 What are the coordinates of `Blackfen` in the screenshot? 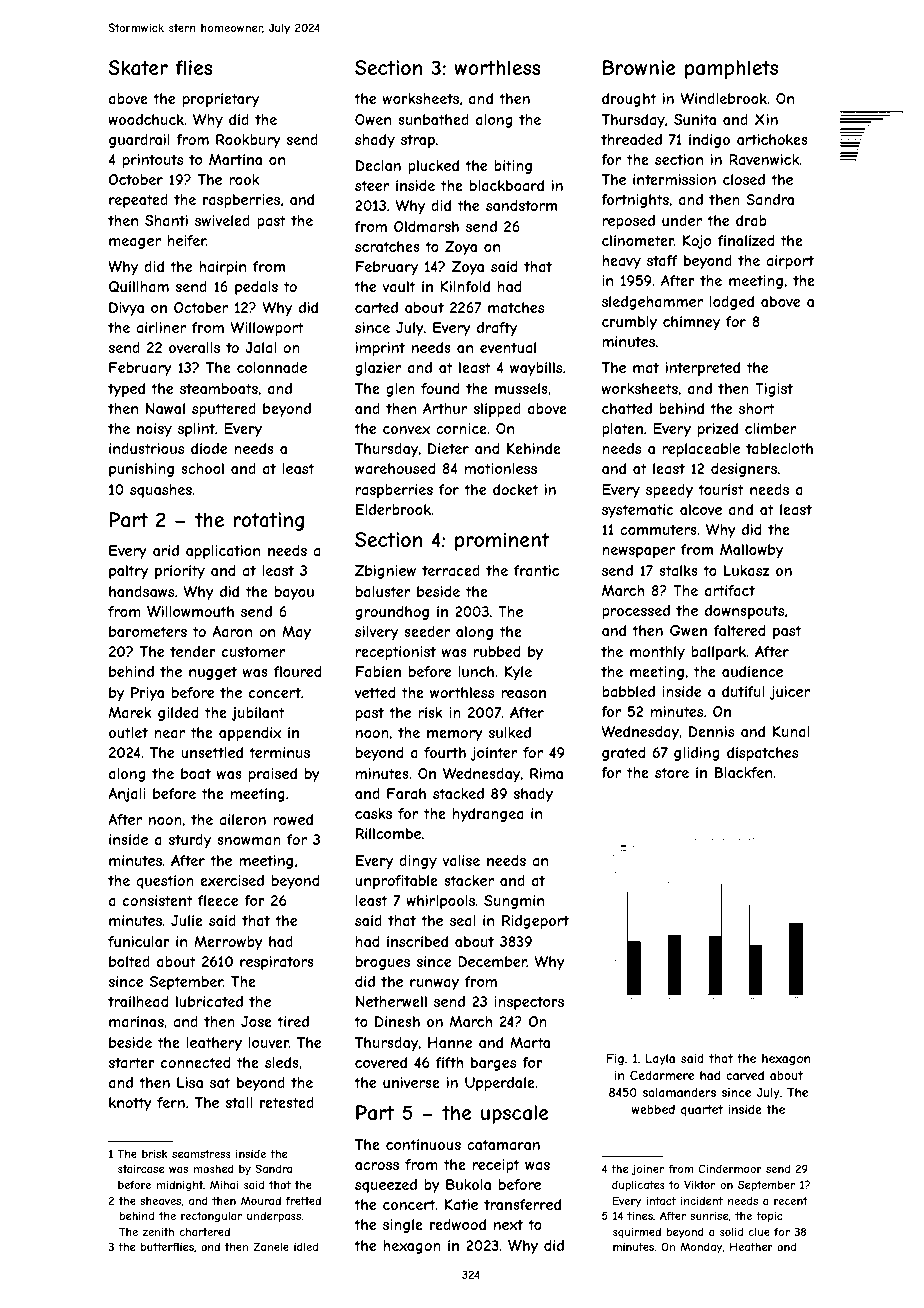 It's located at (743, 772).
